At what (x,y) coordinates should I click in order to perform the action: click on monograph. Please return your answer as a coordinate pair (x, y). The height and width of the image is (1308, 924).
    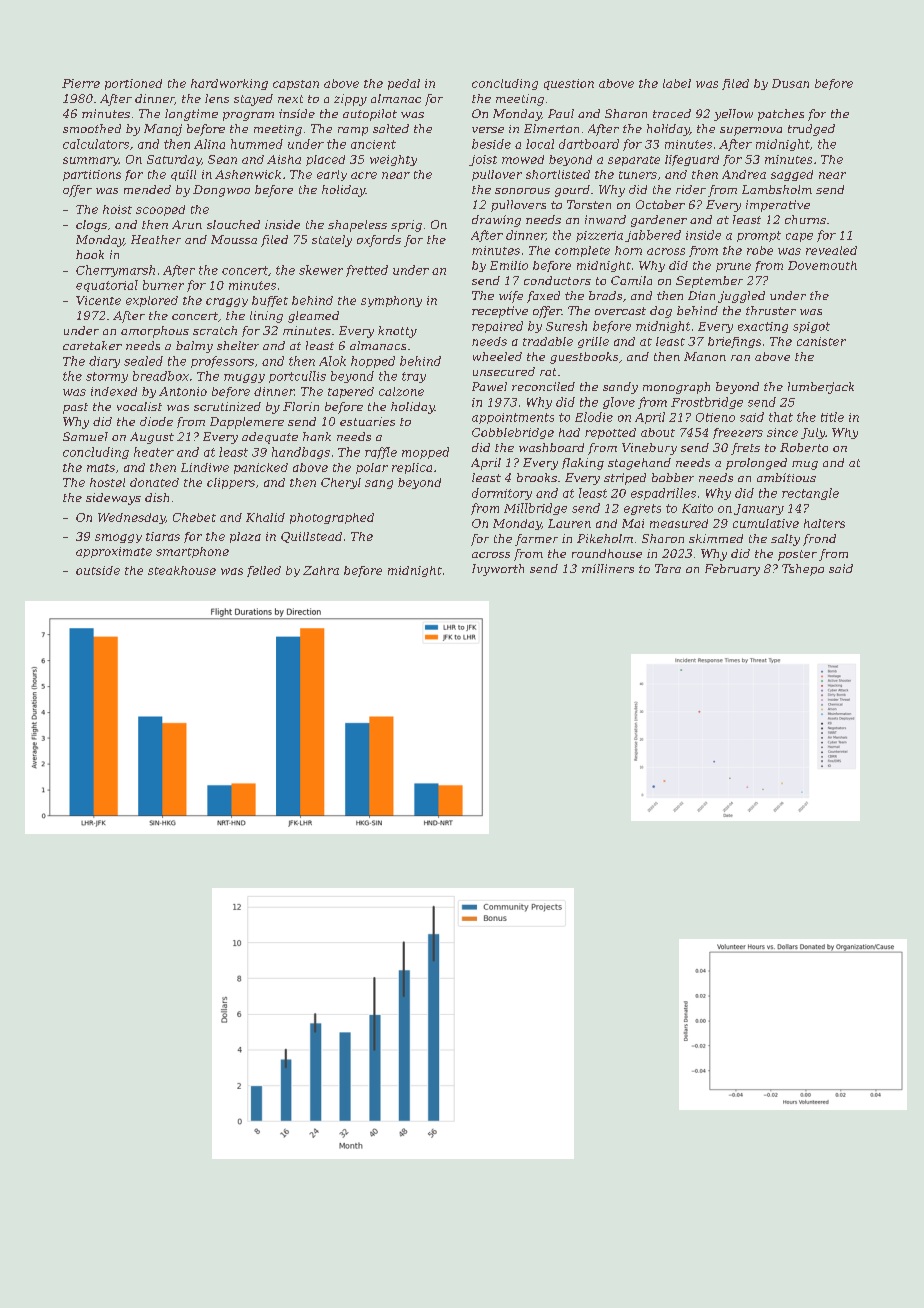
    Looking at the image, I should click on (676, 388).
